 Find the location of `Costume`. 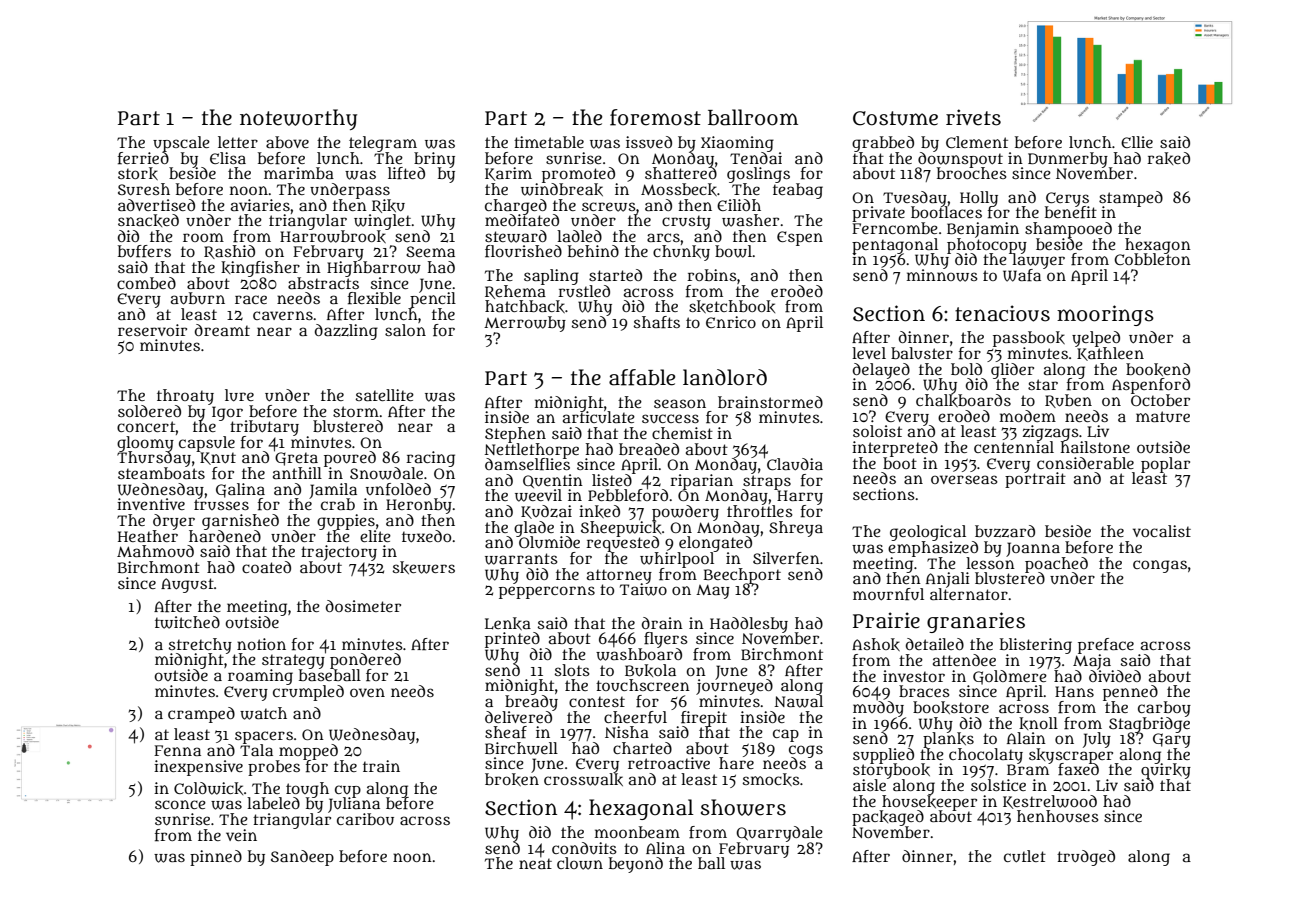

Costume is located at coordinates (895, 118).
